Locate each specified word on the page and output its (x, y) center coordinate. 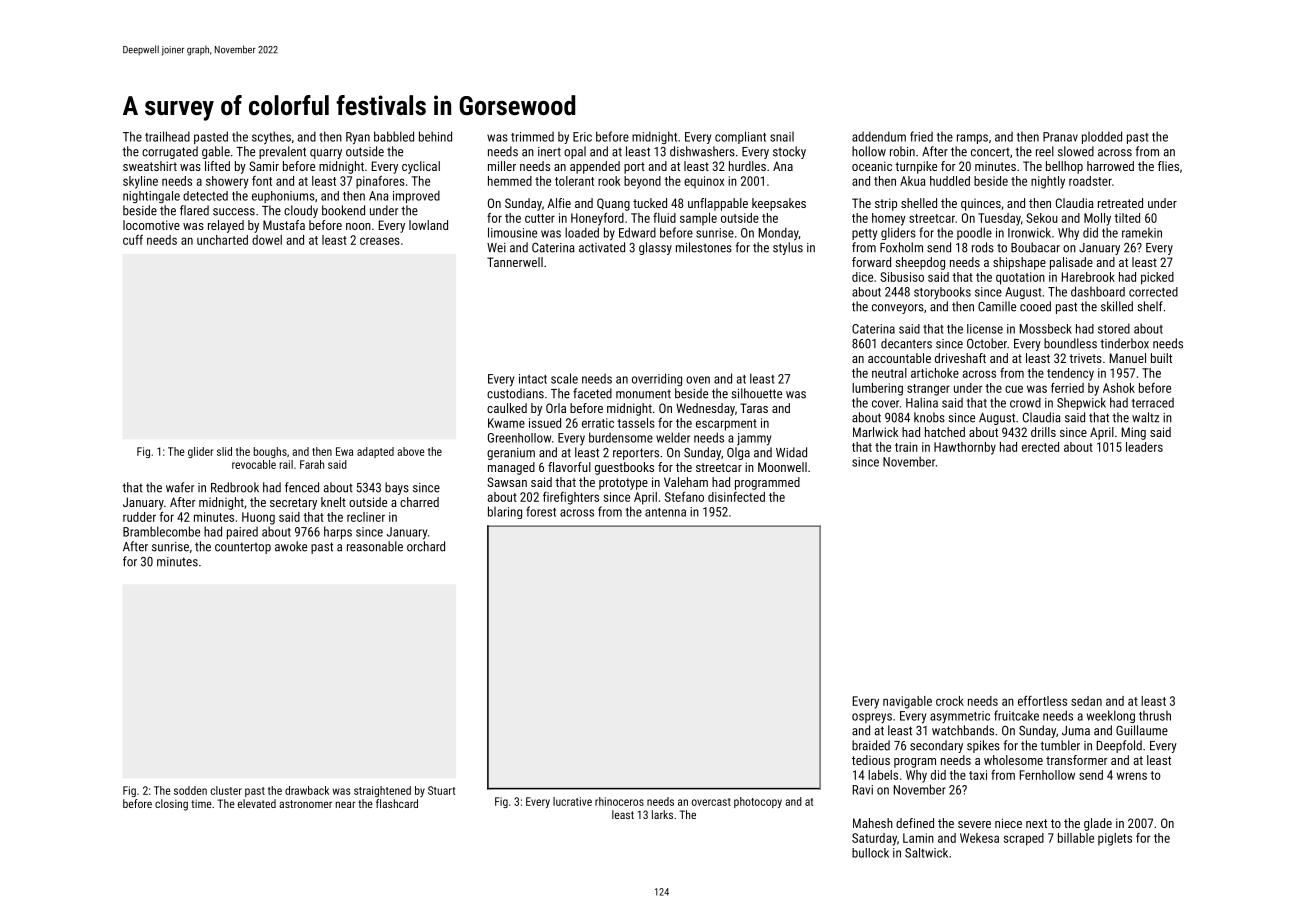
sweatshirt (150, 166)
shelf (1150, 306)
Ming (1134, 433)
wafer (180, 487)
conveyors (898, 309)
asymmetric (960, 717)
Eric (582, 137)
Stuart (441, 790)
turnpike (916, 167)
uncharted (222, 240)
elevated (257, 803)
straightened (382, 791)
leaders (1144, 447)
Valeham (686, 482)
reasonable (375, 546)
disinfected (736, 497)
